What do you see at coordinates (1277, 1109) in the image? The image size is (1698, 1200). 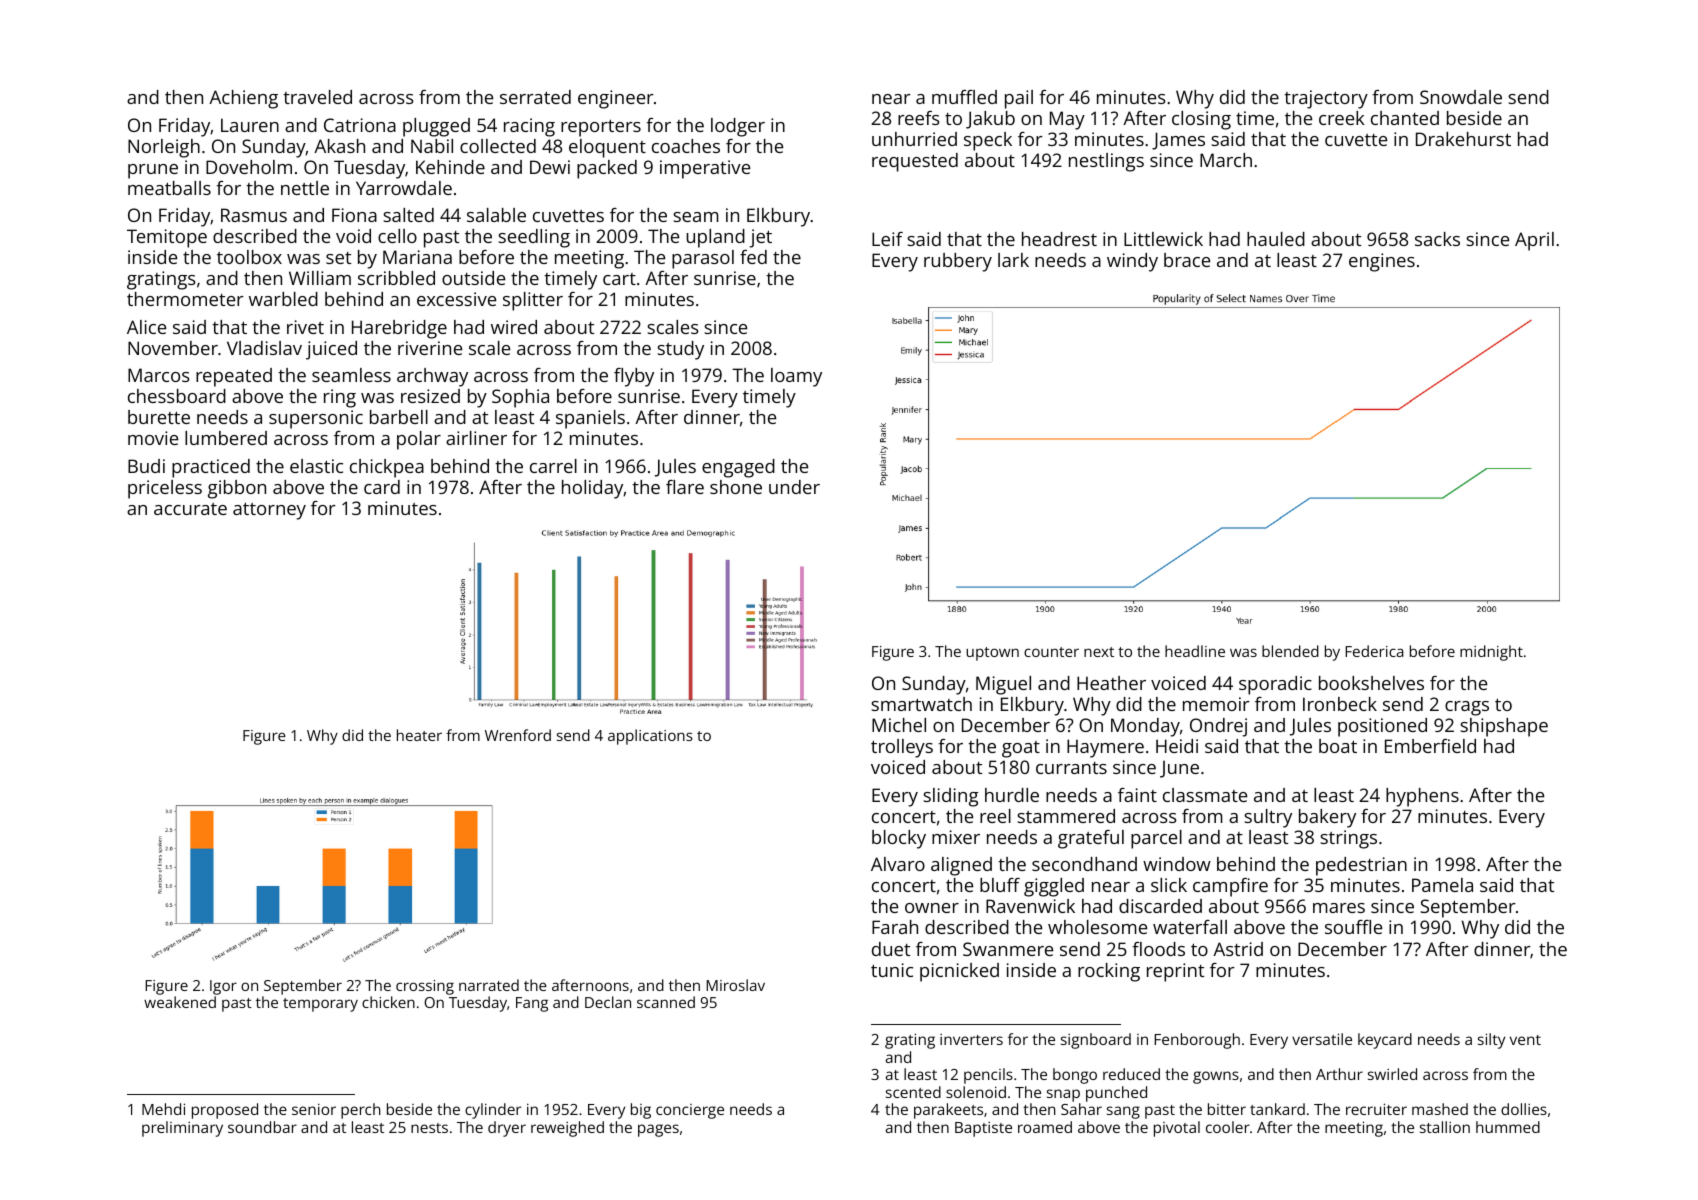 I see `tankard` at bounding box center [1277, 1109].
